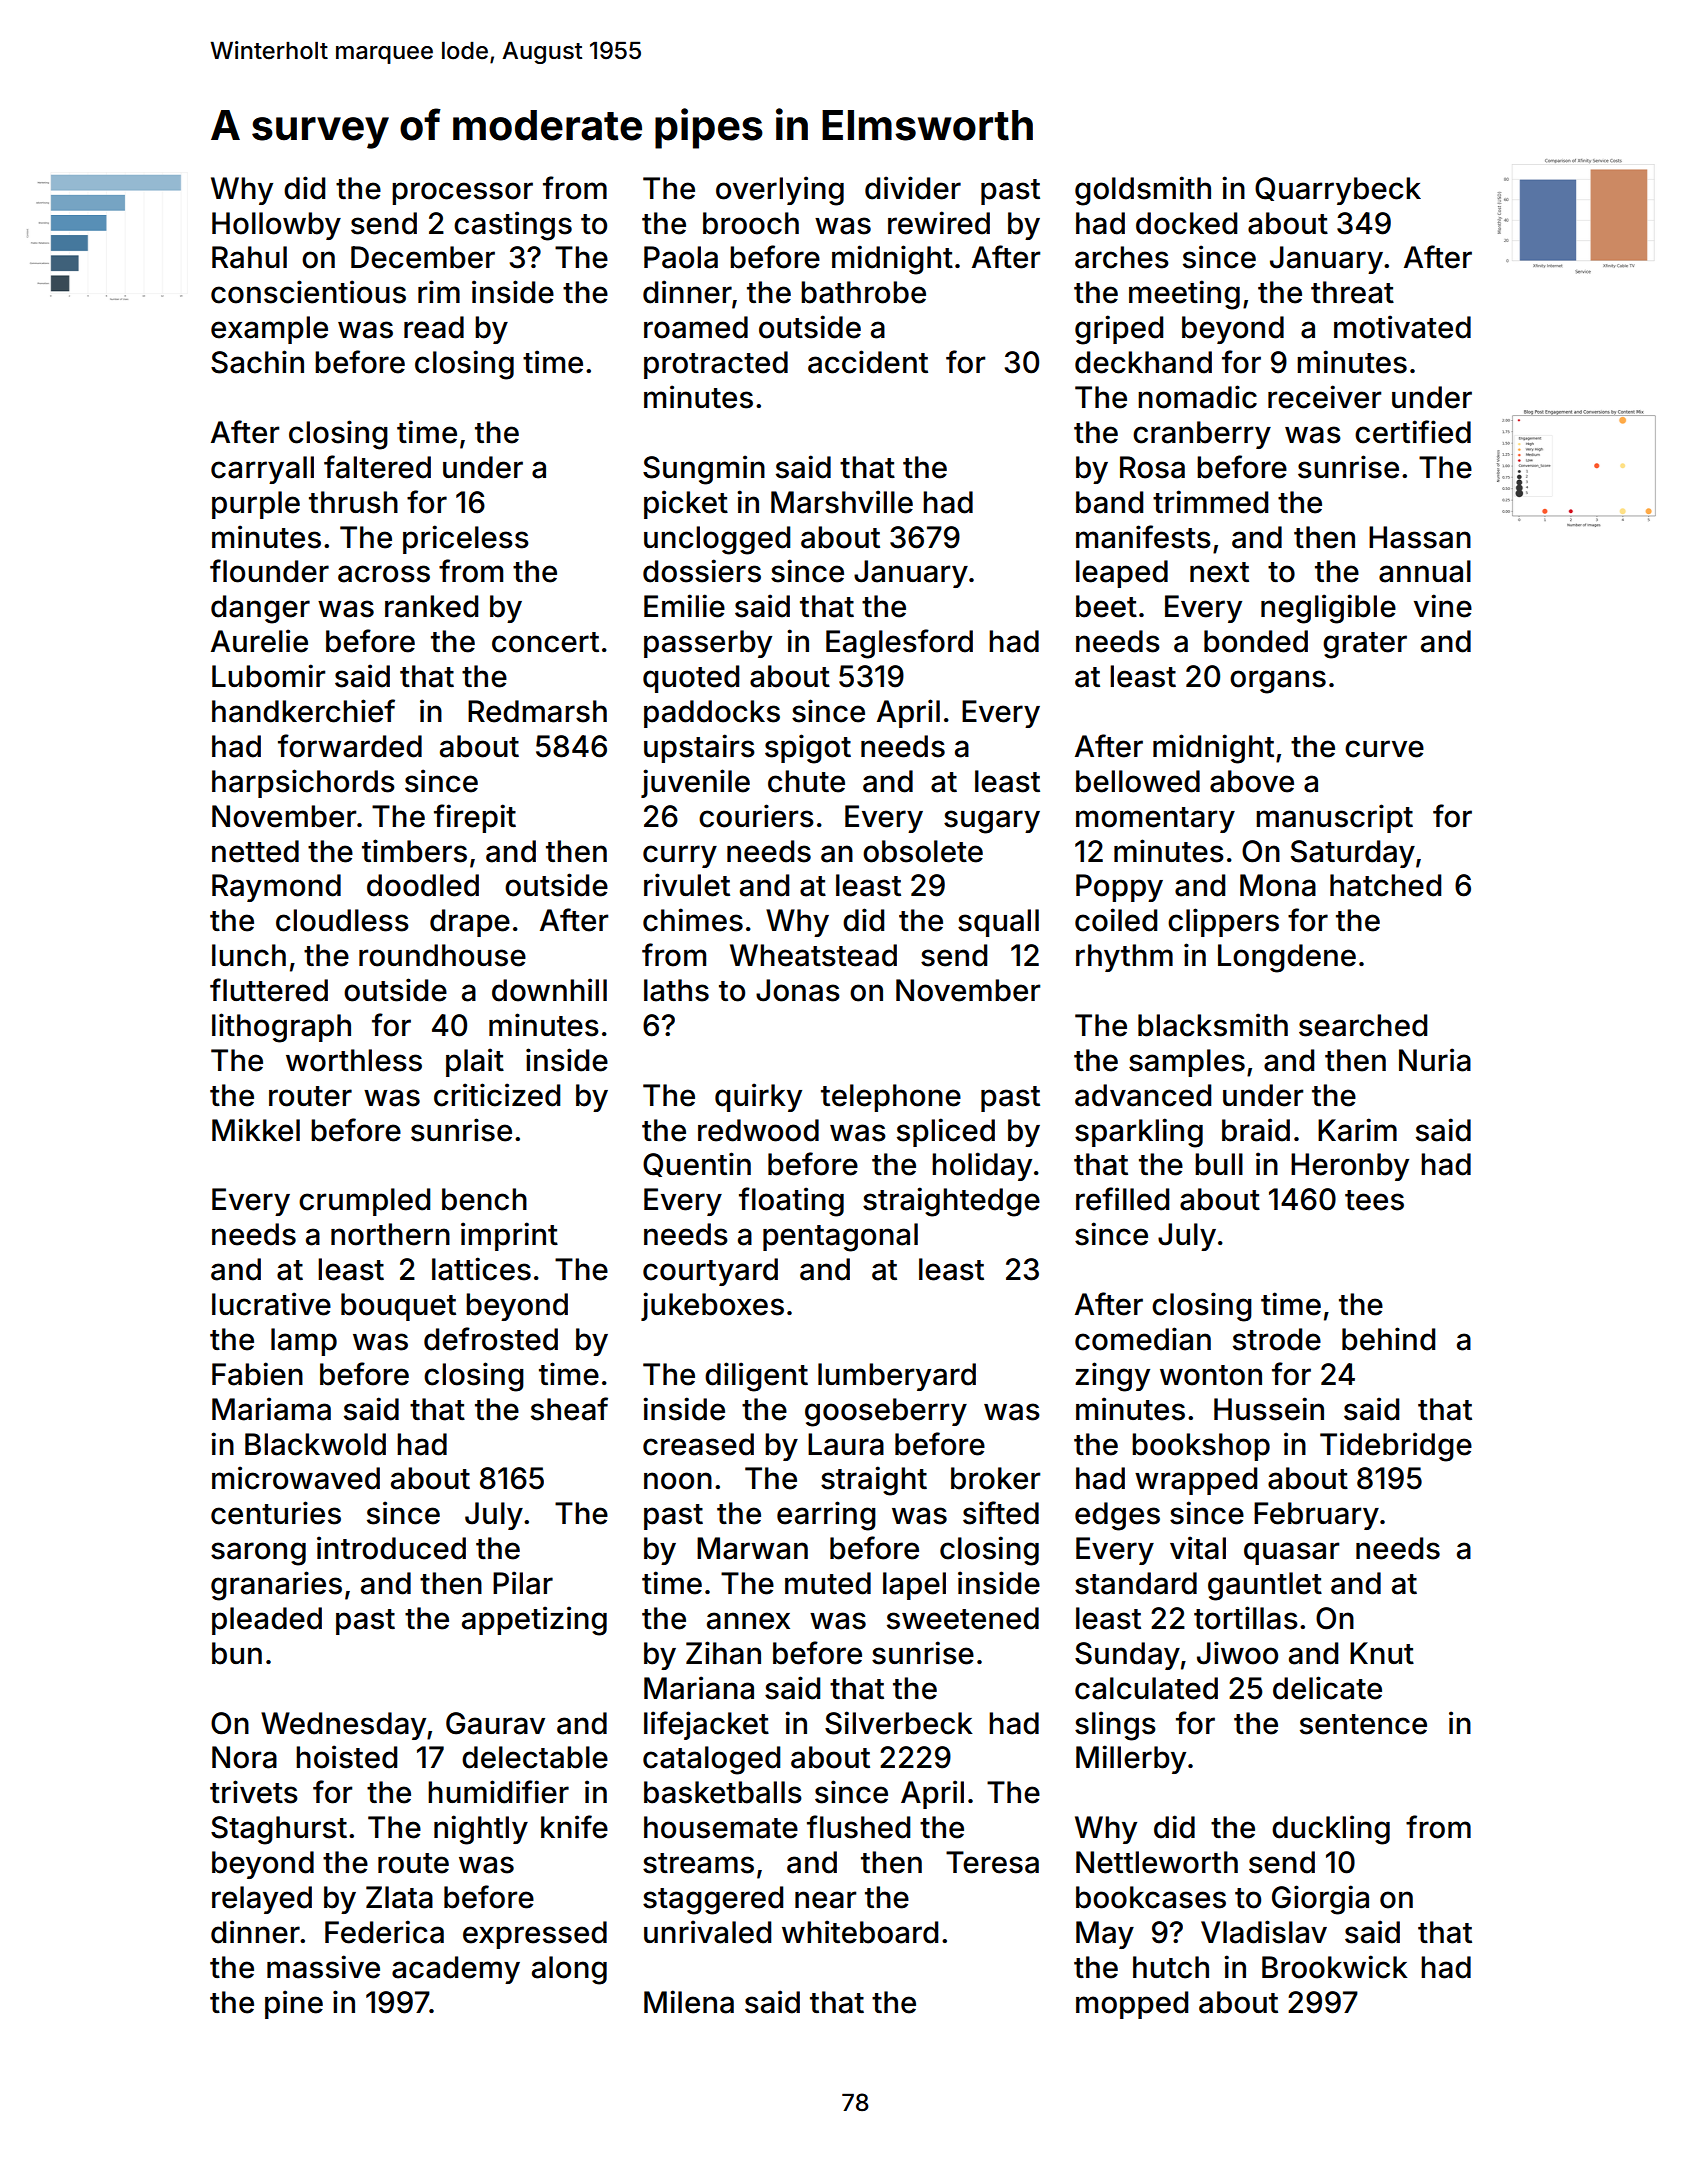 This screenshot has width=1683, height=2178. I want to click on Hollowby, so click(276, 226).
